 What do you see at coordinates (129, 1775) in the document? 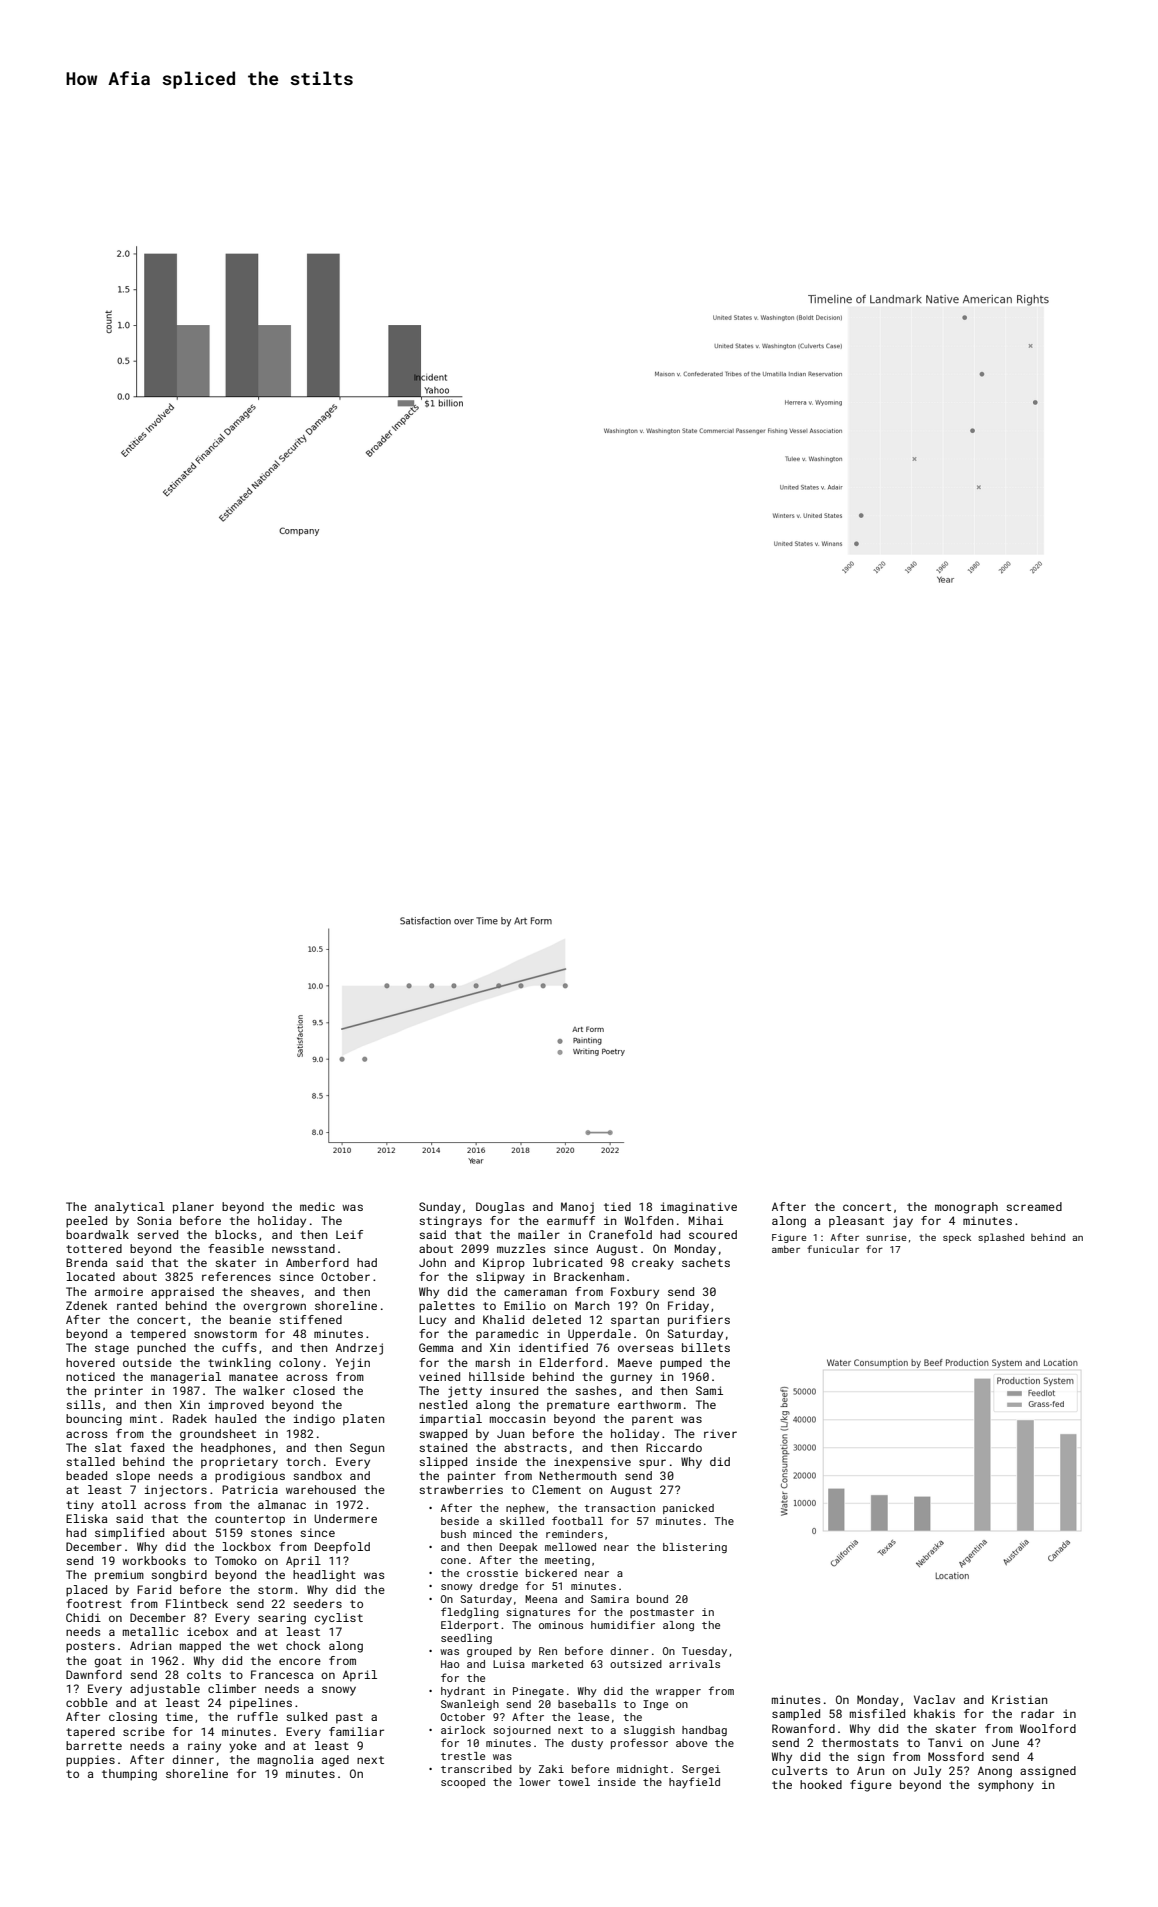
I see `thumping` at bounding box center [129, 1775].
